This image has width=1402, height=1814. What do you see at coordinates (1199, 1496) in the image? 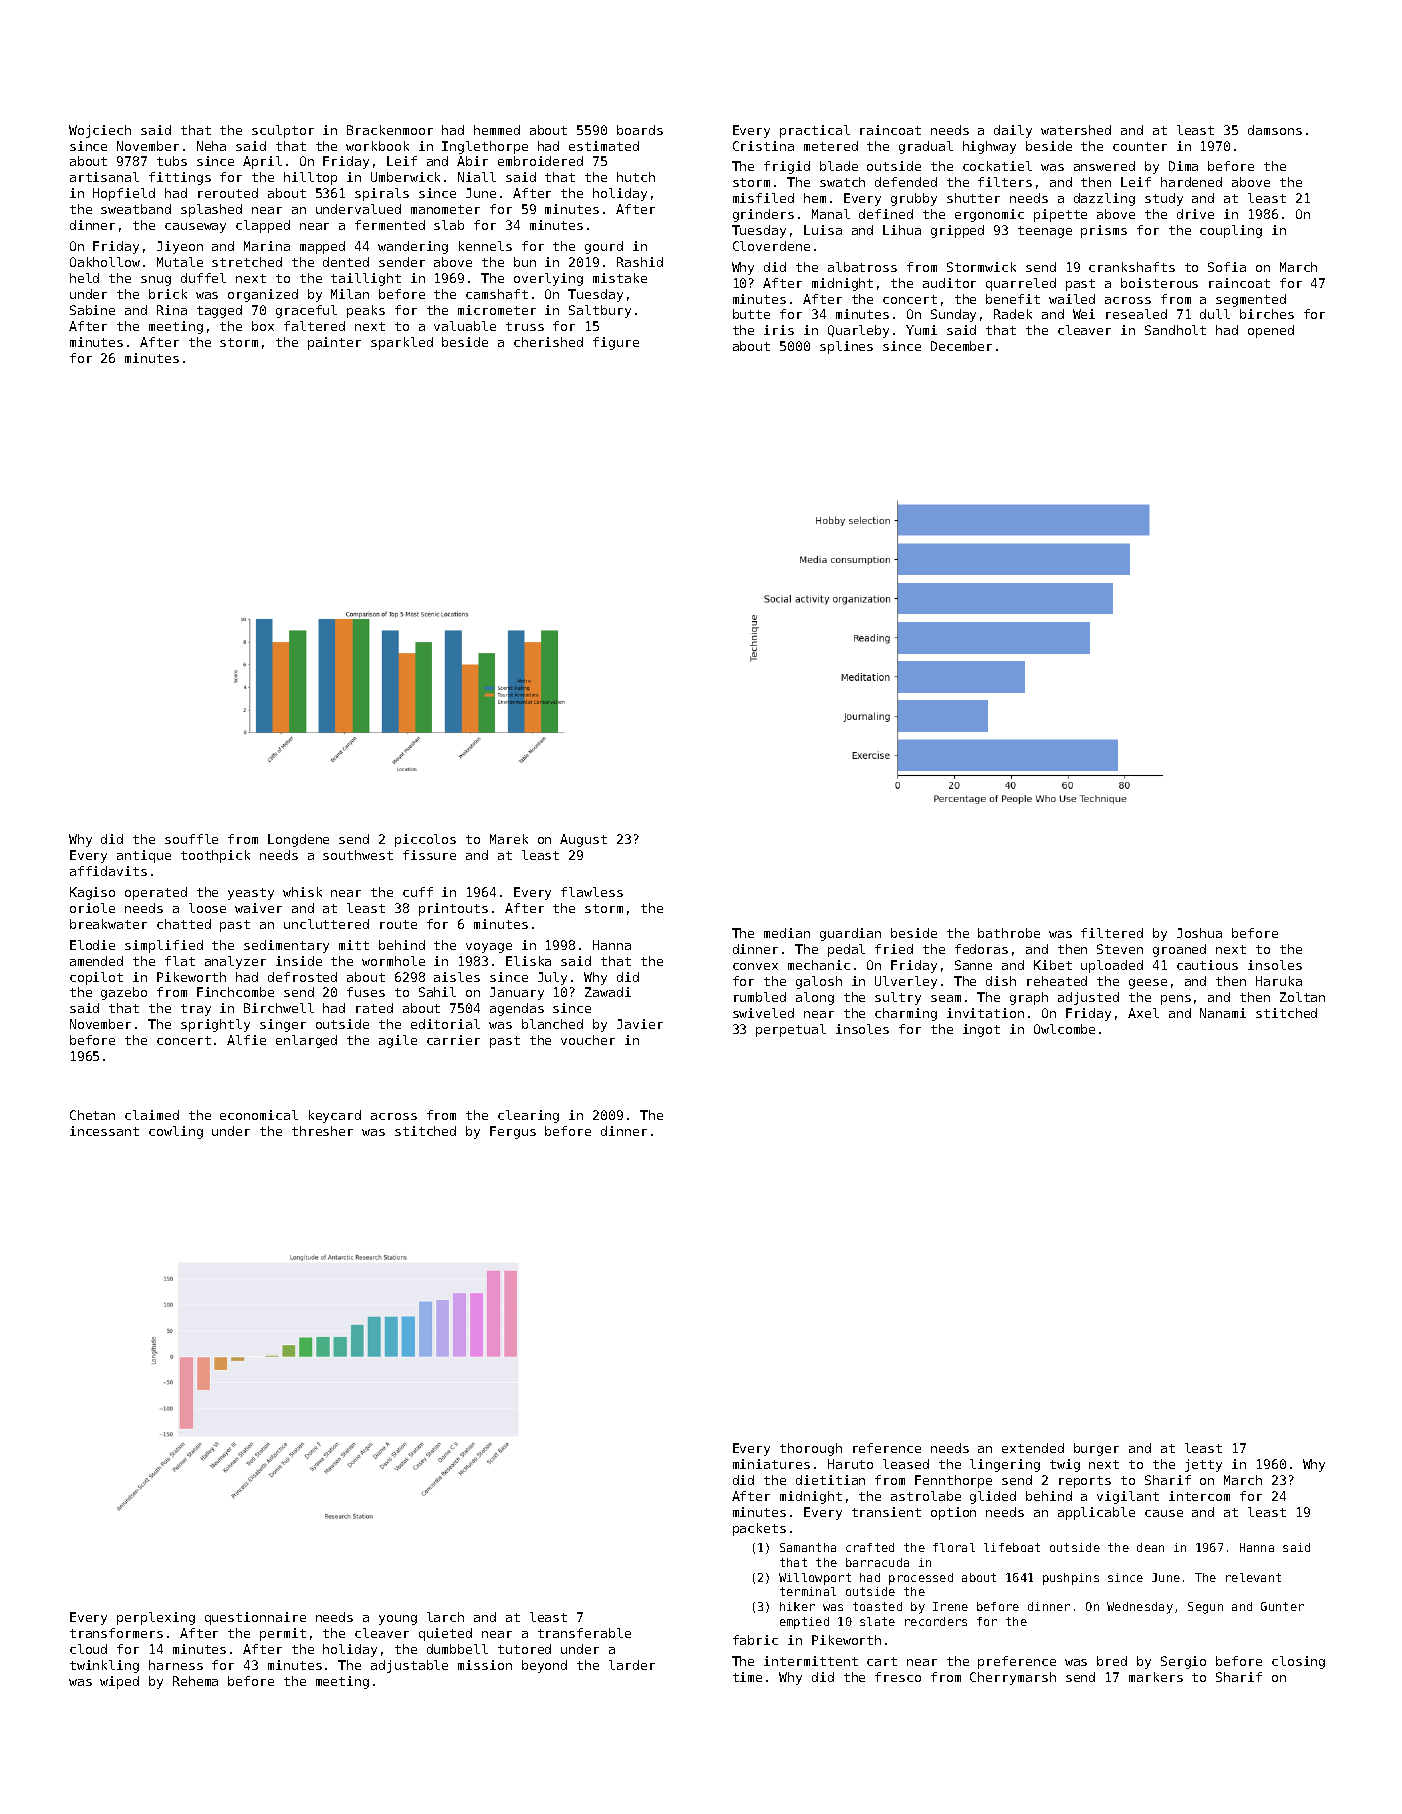
I see `intercom` at bounding box center [1199, 1496].
